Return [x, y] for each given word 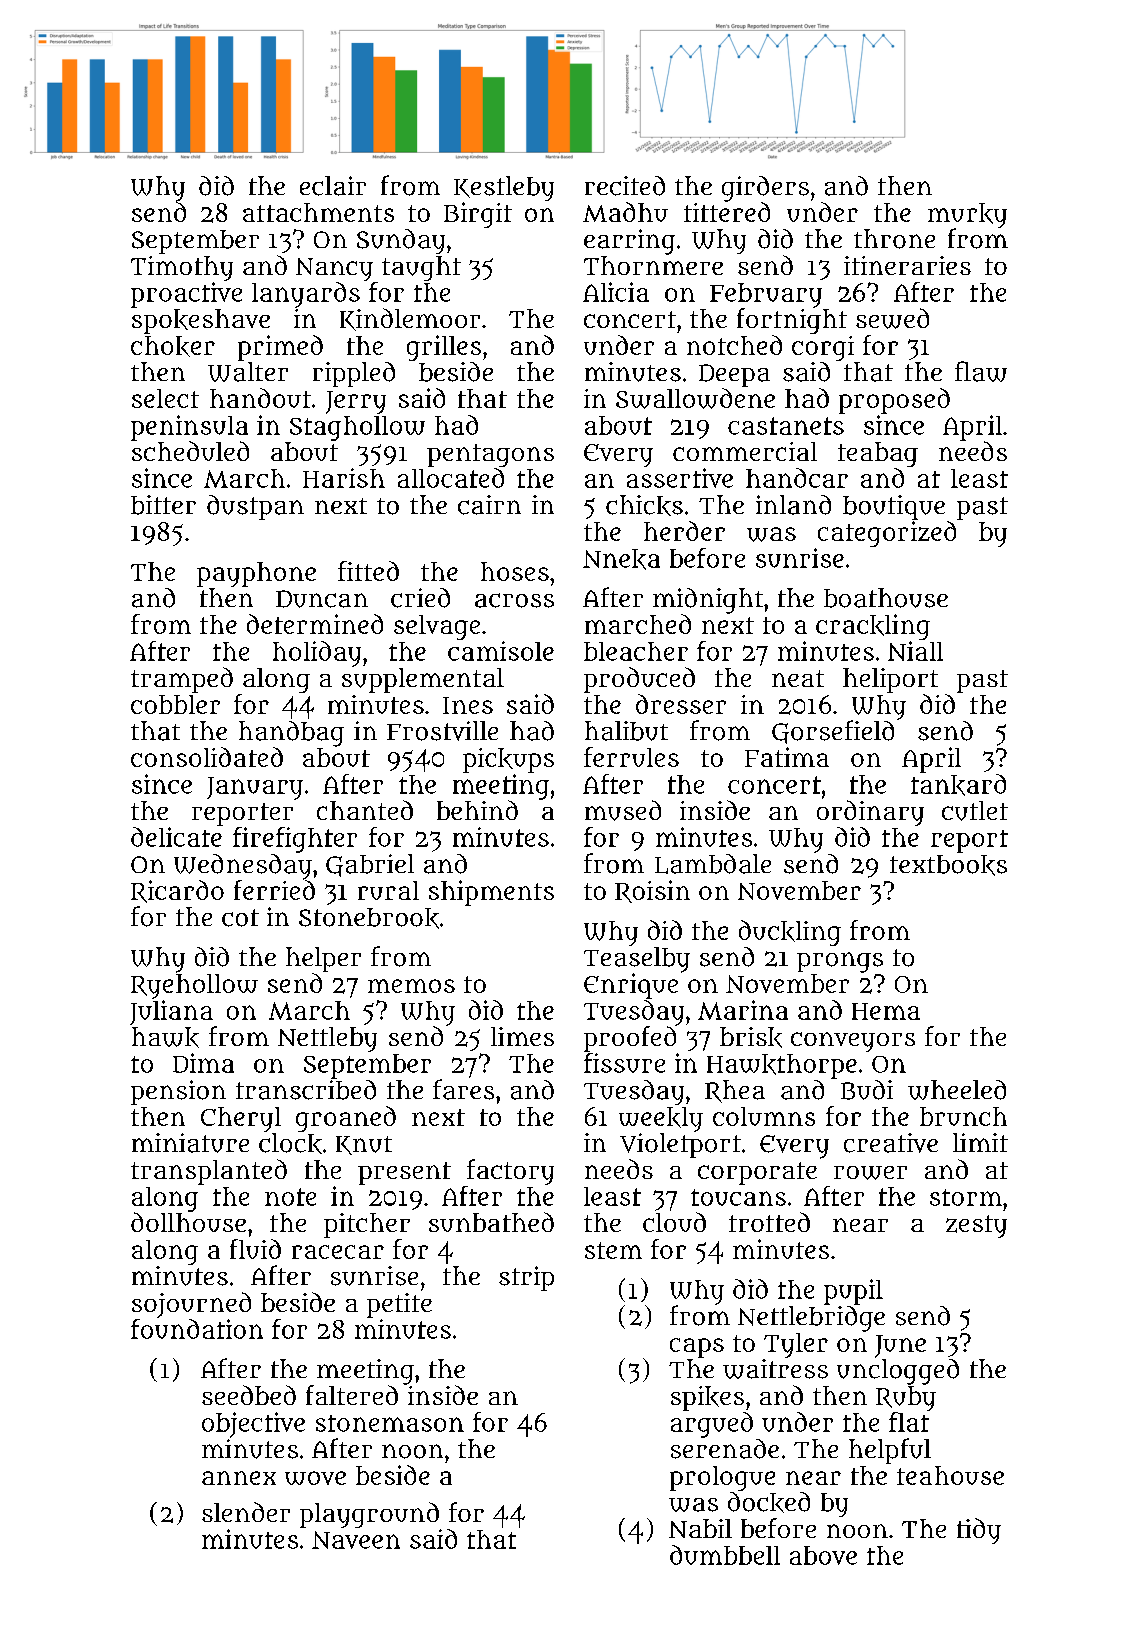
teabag [878, 454]
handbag [291, 734]
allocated [451, 478]
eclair [333, 186]
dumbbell [725, 1555]
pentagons [490, 455]
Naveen [356, 1540]
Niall [915, 651]
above [823, 1555]
